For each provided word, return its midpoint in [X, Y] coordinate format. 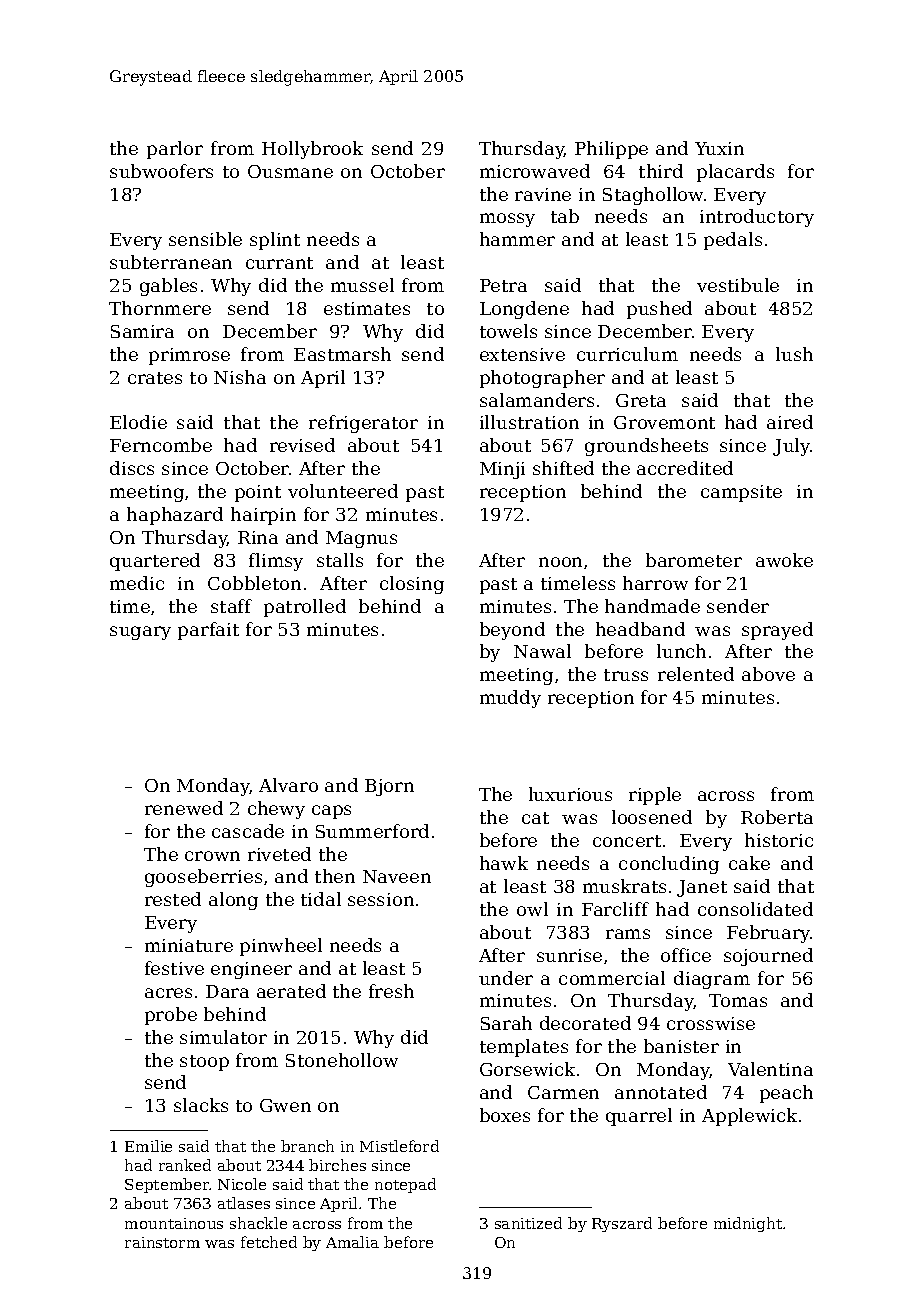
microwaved [535, 171]
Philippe [611, 150]
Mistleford [399, 1146]
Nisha [240, 377]
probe [171, 1016]
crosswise [711, 1023]
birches [337, 1165]
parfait [208, 631]
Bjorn [389, 787]
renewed [184, 808]
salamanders [537, 400]
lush [794, 354]
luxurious [570, 794]
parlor [175, 150]
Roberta [777, 817]
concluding [669, 865]
